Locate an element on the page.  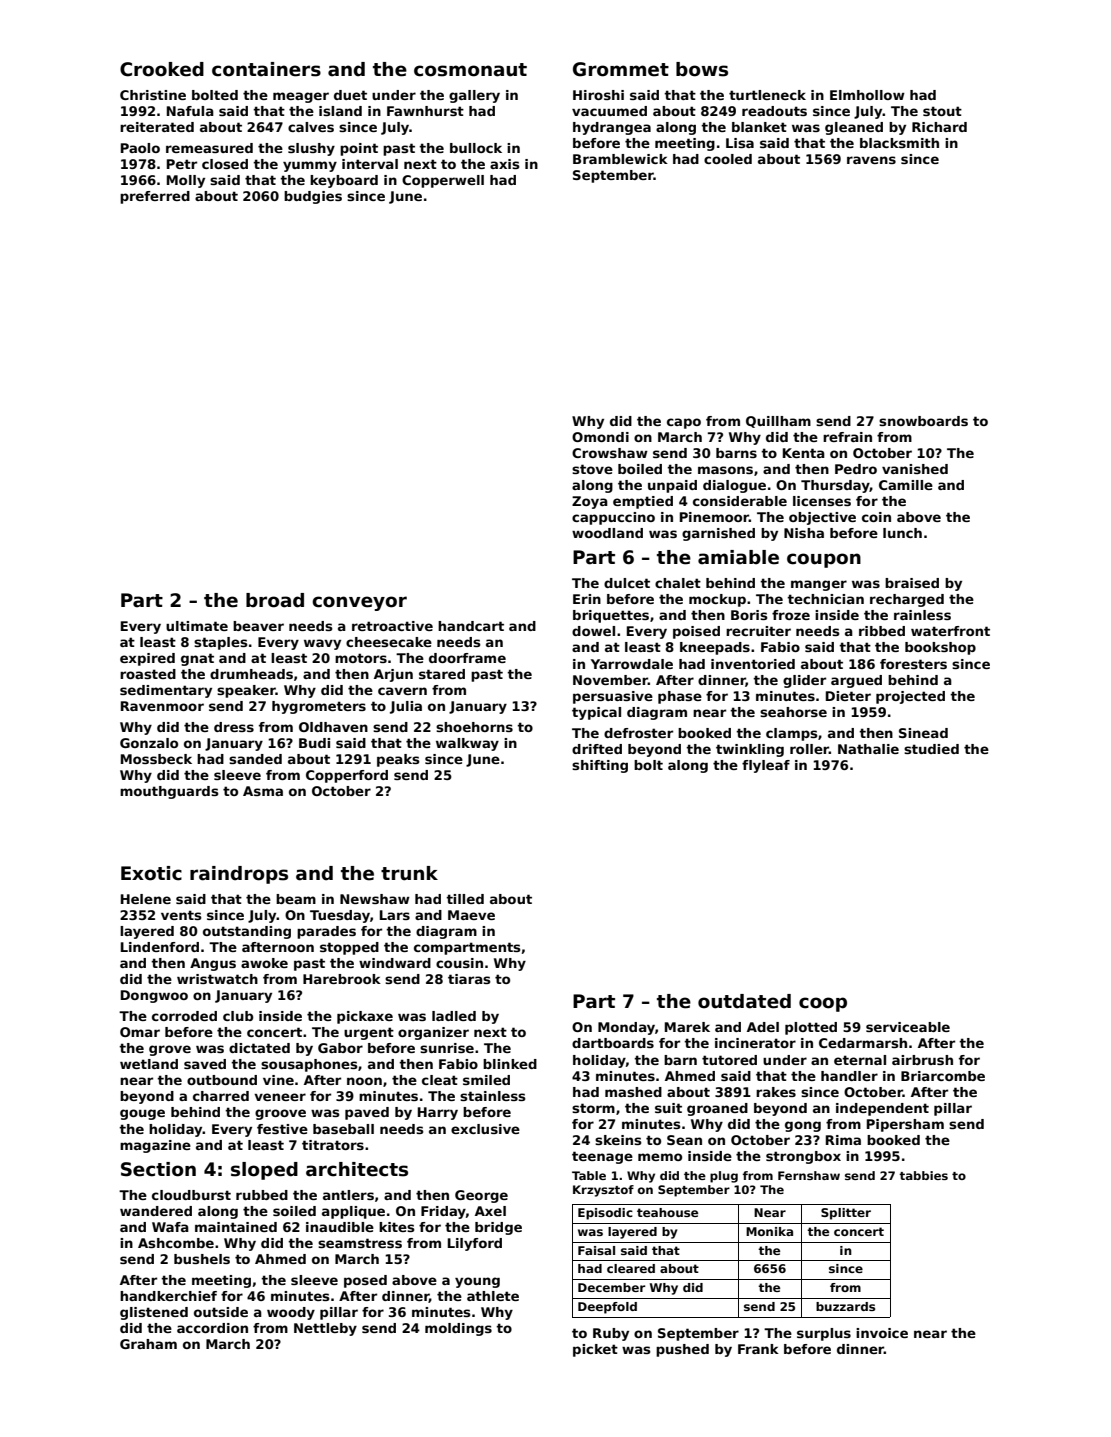
Hiroshi is located at coordinates (598, 95).
